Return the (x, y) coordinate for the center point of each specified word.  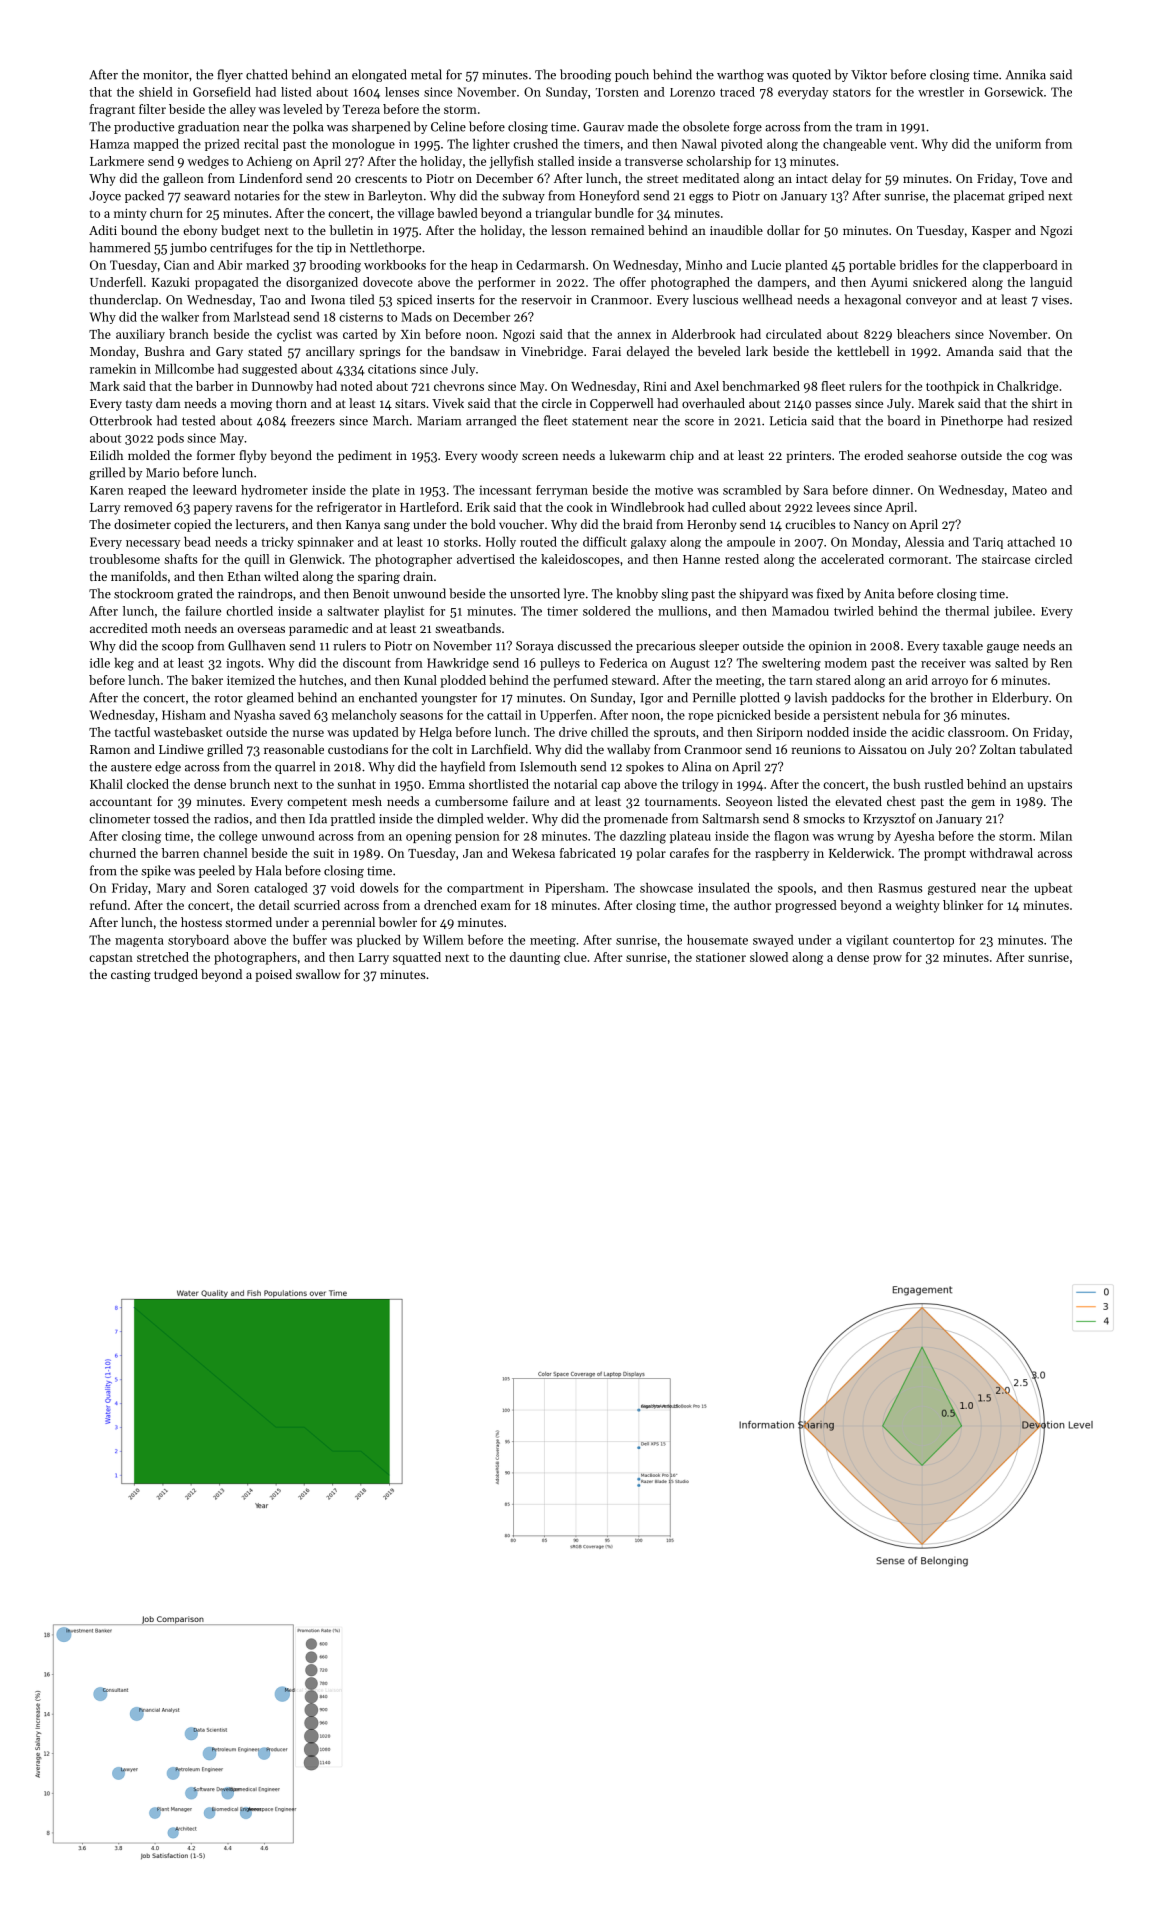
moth (166, 628)
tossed (171, 818)
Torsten (617, 92)
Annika (1026, 74)
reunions (816, 749)
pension (477, 837)
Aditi (103, 230)
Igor (651, 699)
